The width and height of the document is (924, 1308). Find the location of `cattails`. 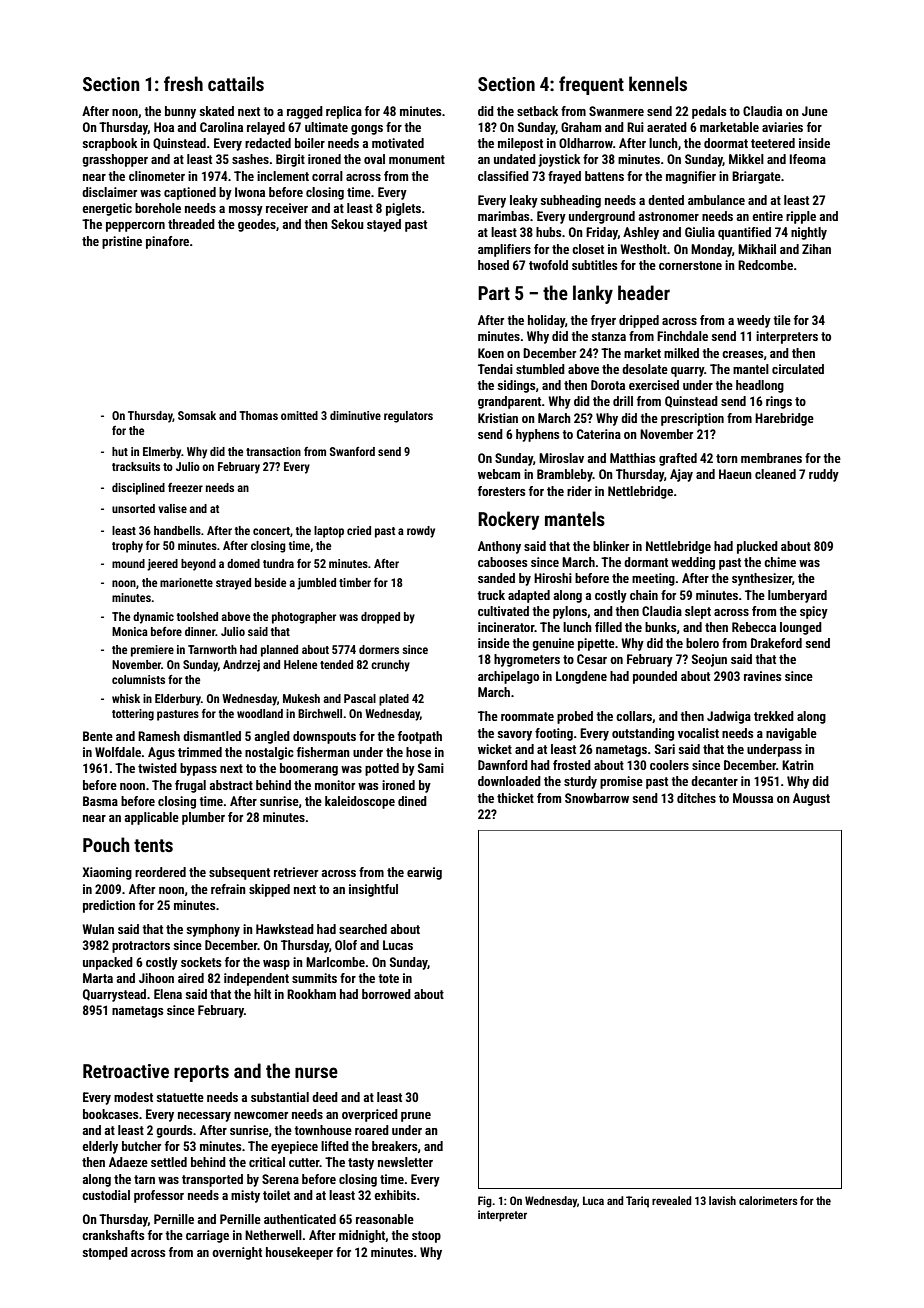

cattails is located at coordinates (236, 83).
